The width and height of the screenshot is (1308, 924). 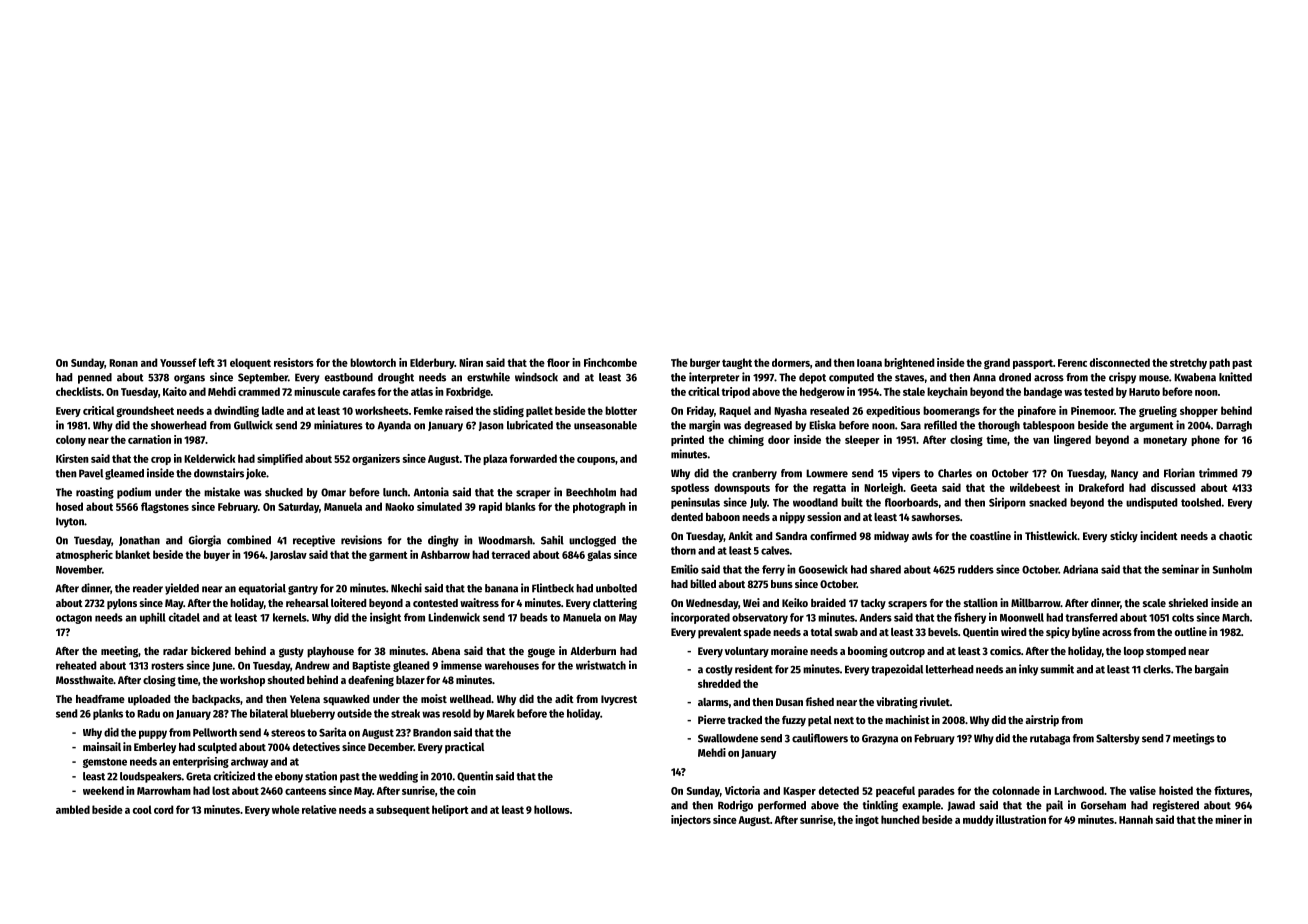 What do you see at coordinates (553, 588) in the screenshot?
I see `Flintbeck` at bounding box center [553, 588].
